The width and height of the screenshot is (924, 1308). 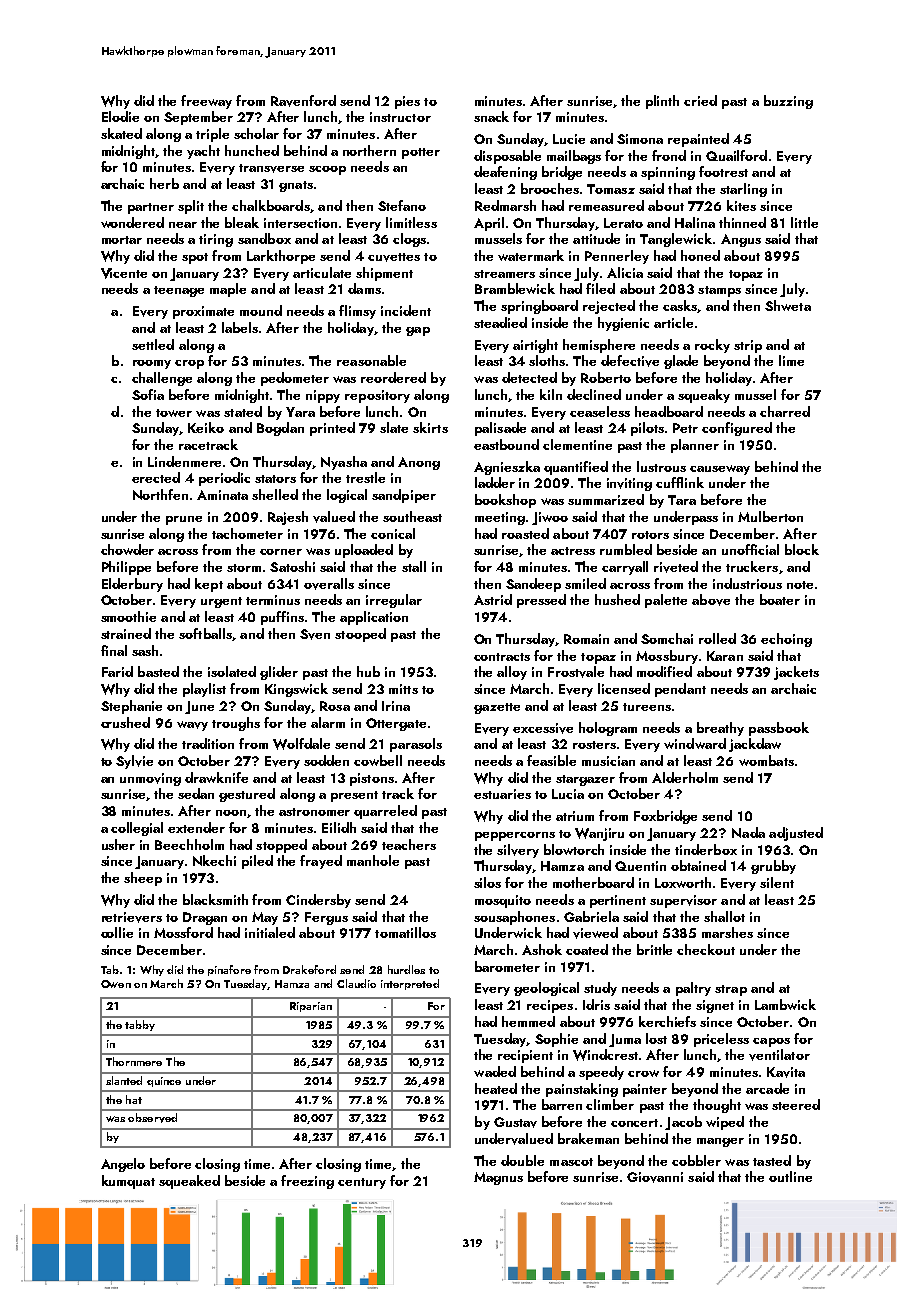 What do you see at coordinates (356, 983) in the screenshot?
I see `Claudio` at bounding box center [356, 983].
